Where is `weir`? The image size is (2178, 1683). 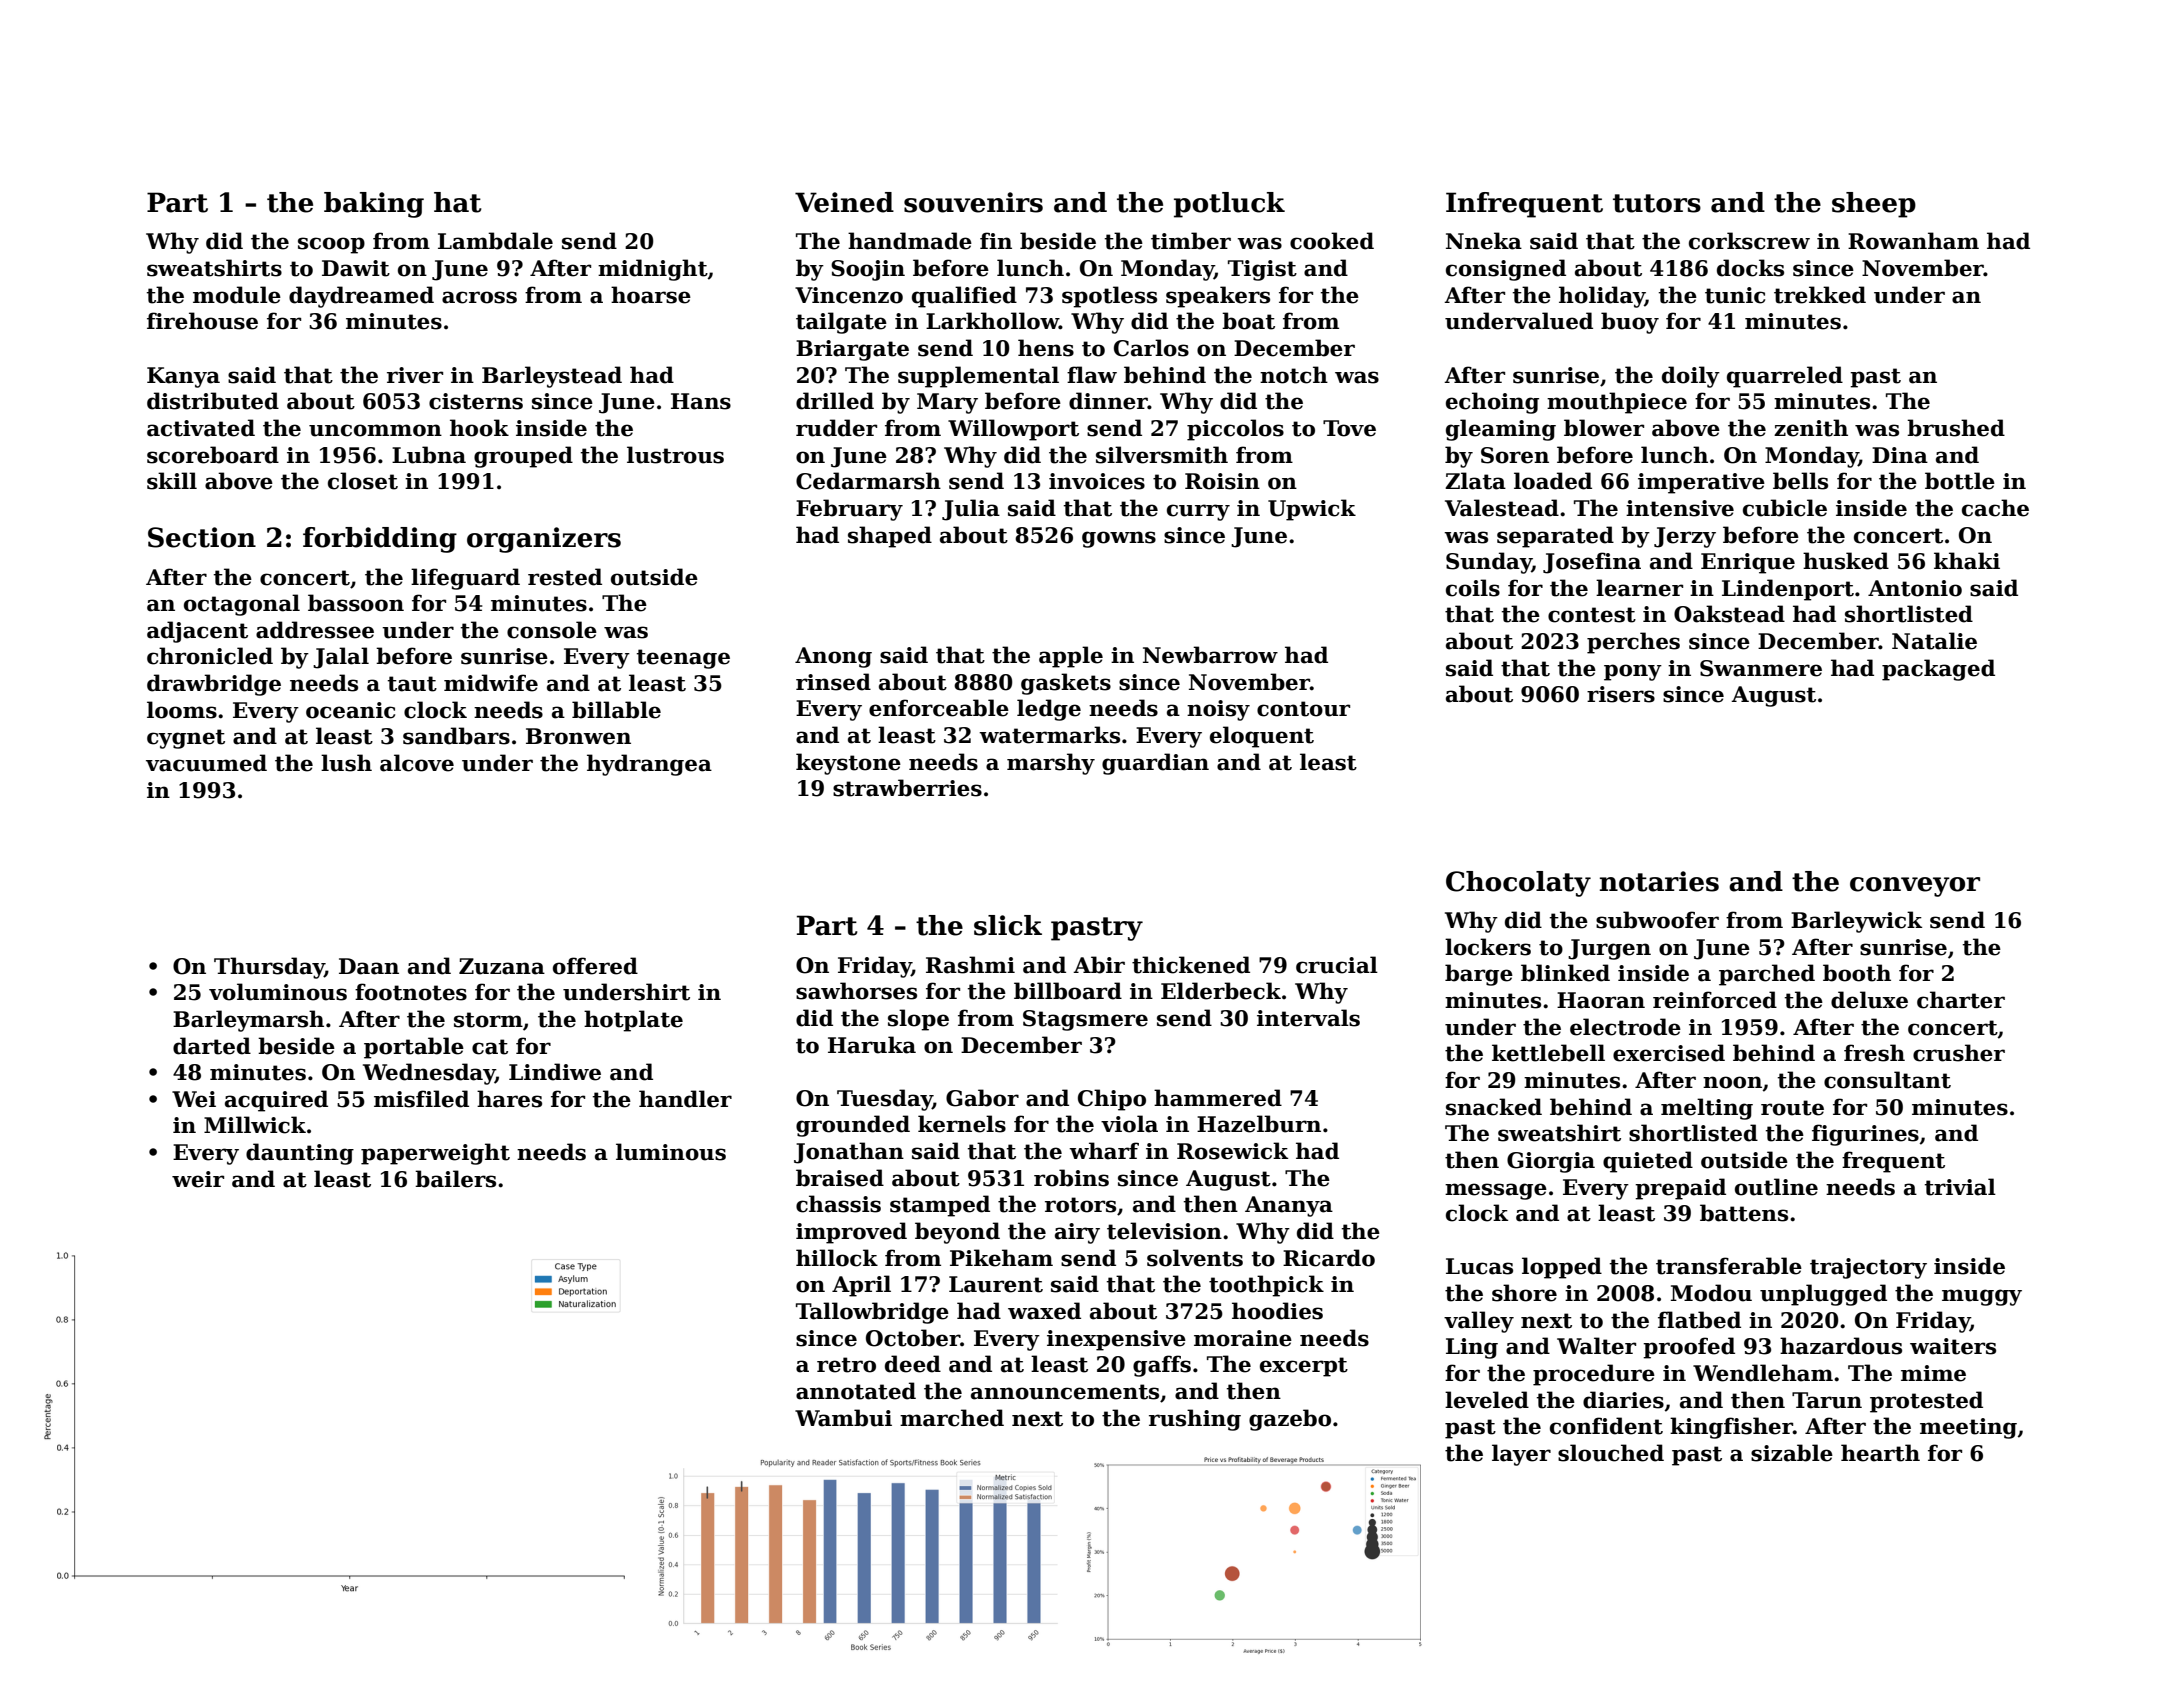
weir is located at coordinates (198, 1179).
